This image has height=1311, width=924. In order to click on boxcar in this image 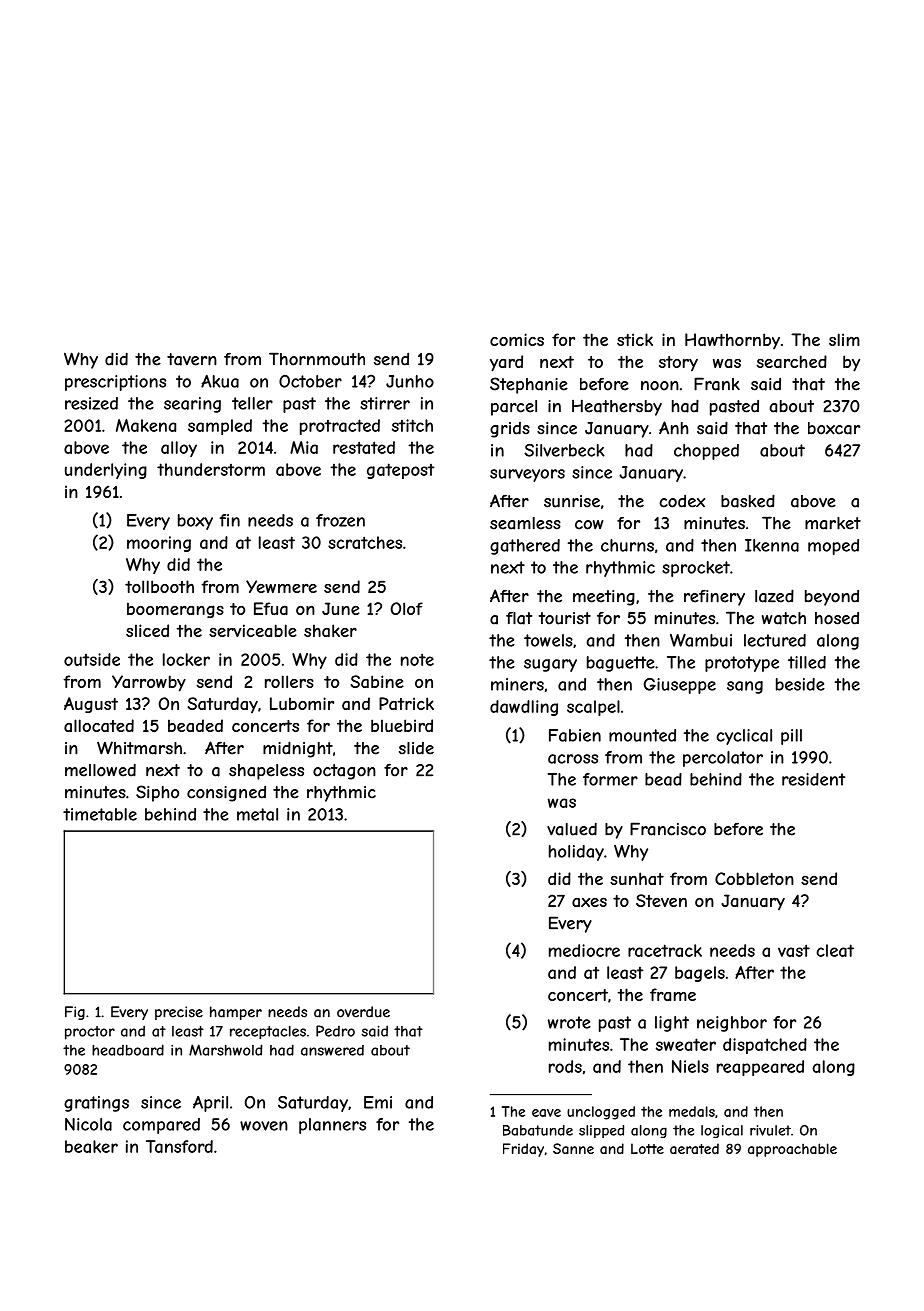, I will do `click(834, 428)`.
